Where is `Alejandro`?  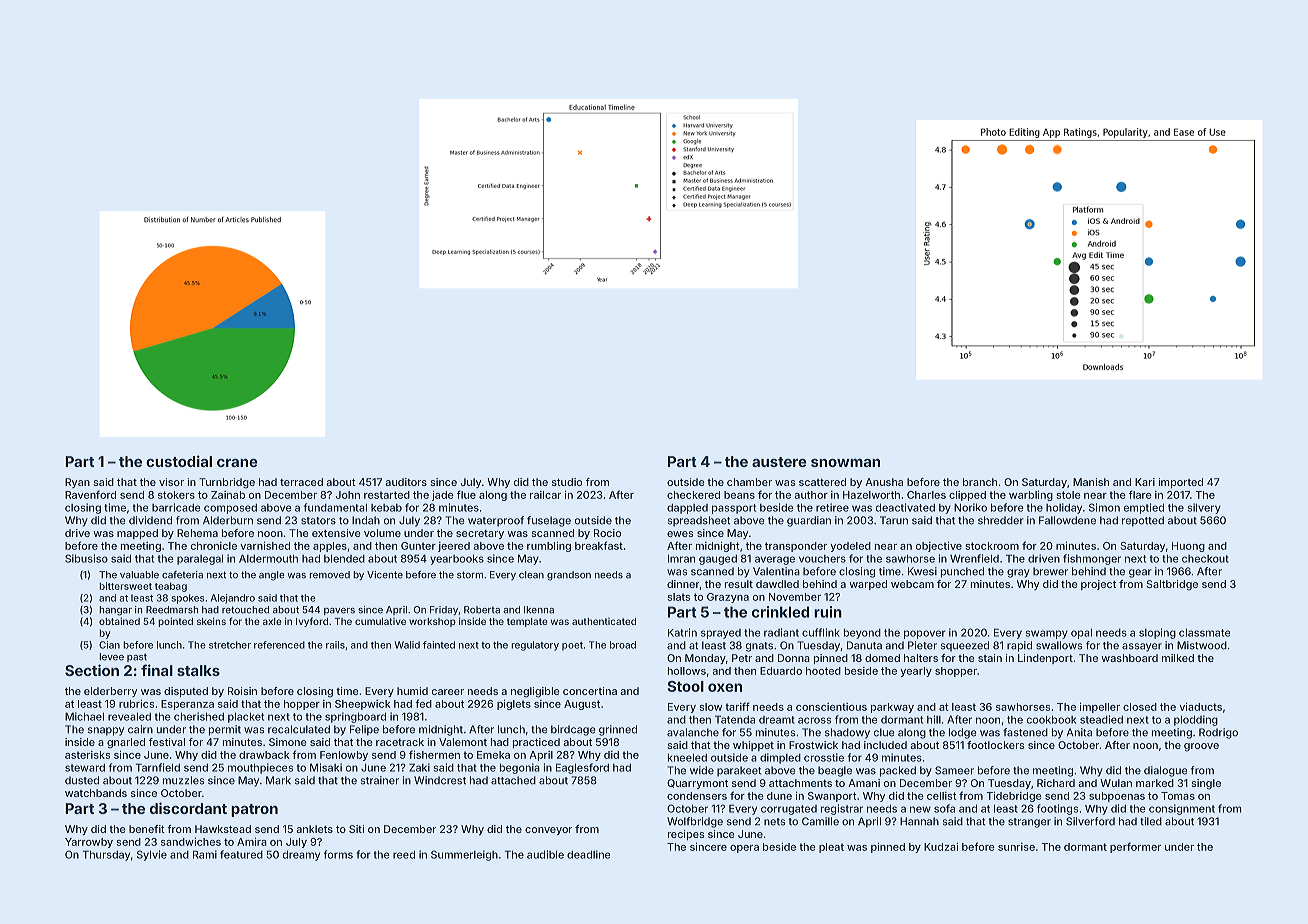
Alejandro is located at coordinates (233, 599).
